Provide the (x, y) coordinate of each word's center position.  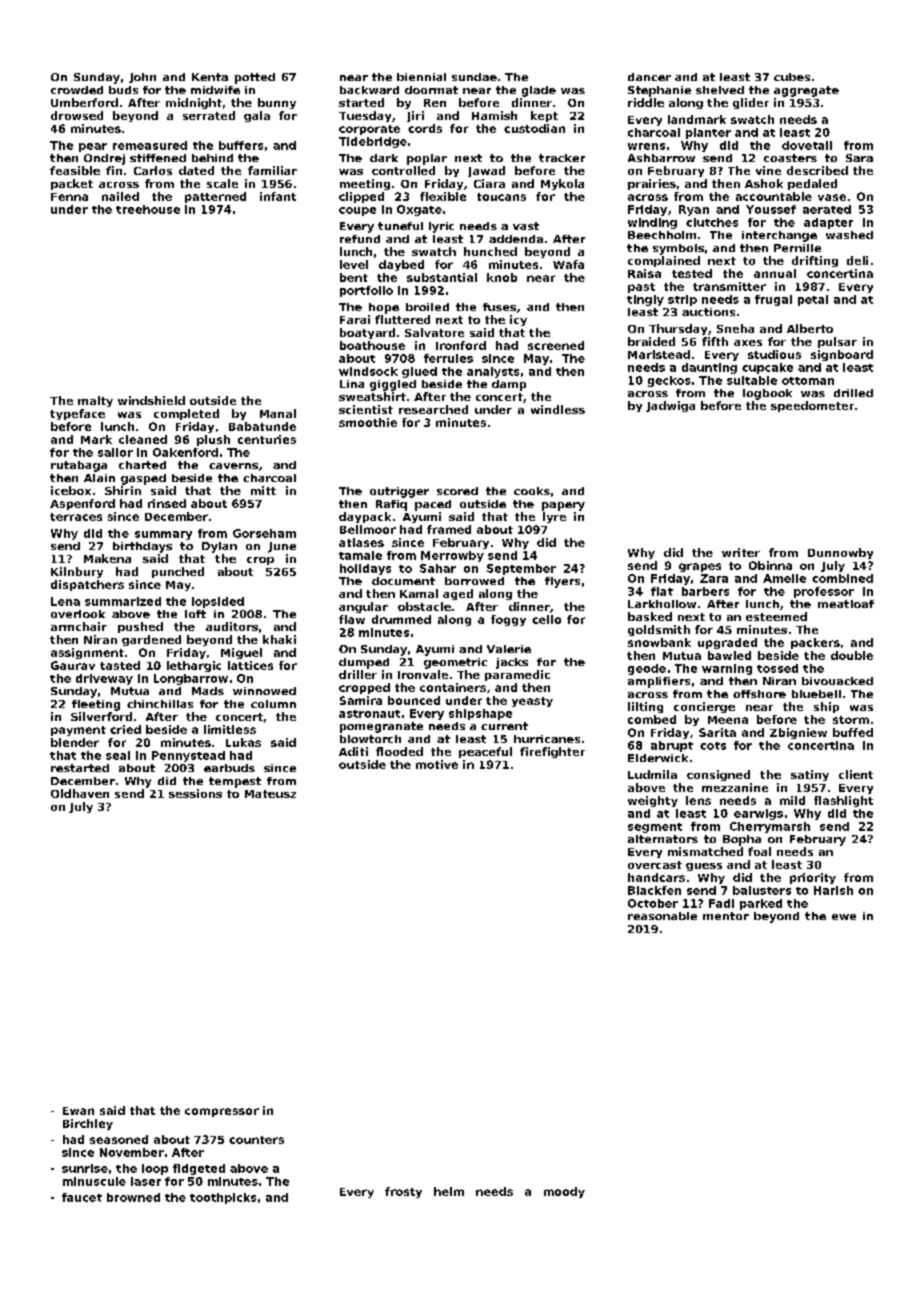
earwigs (758, 814)
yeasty (532, 702)
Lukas (243, 742)
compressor (222, 1112)
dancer (649, 77)
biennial (421, 77)
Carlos (153, 170)
